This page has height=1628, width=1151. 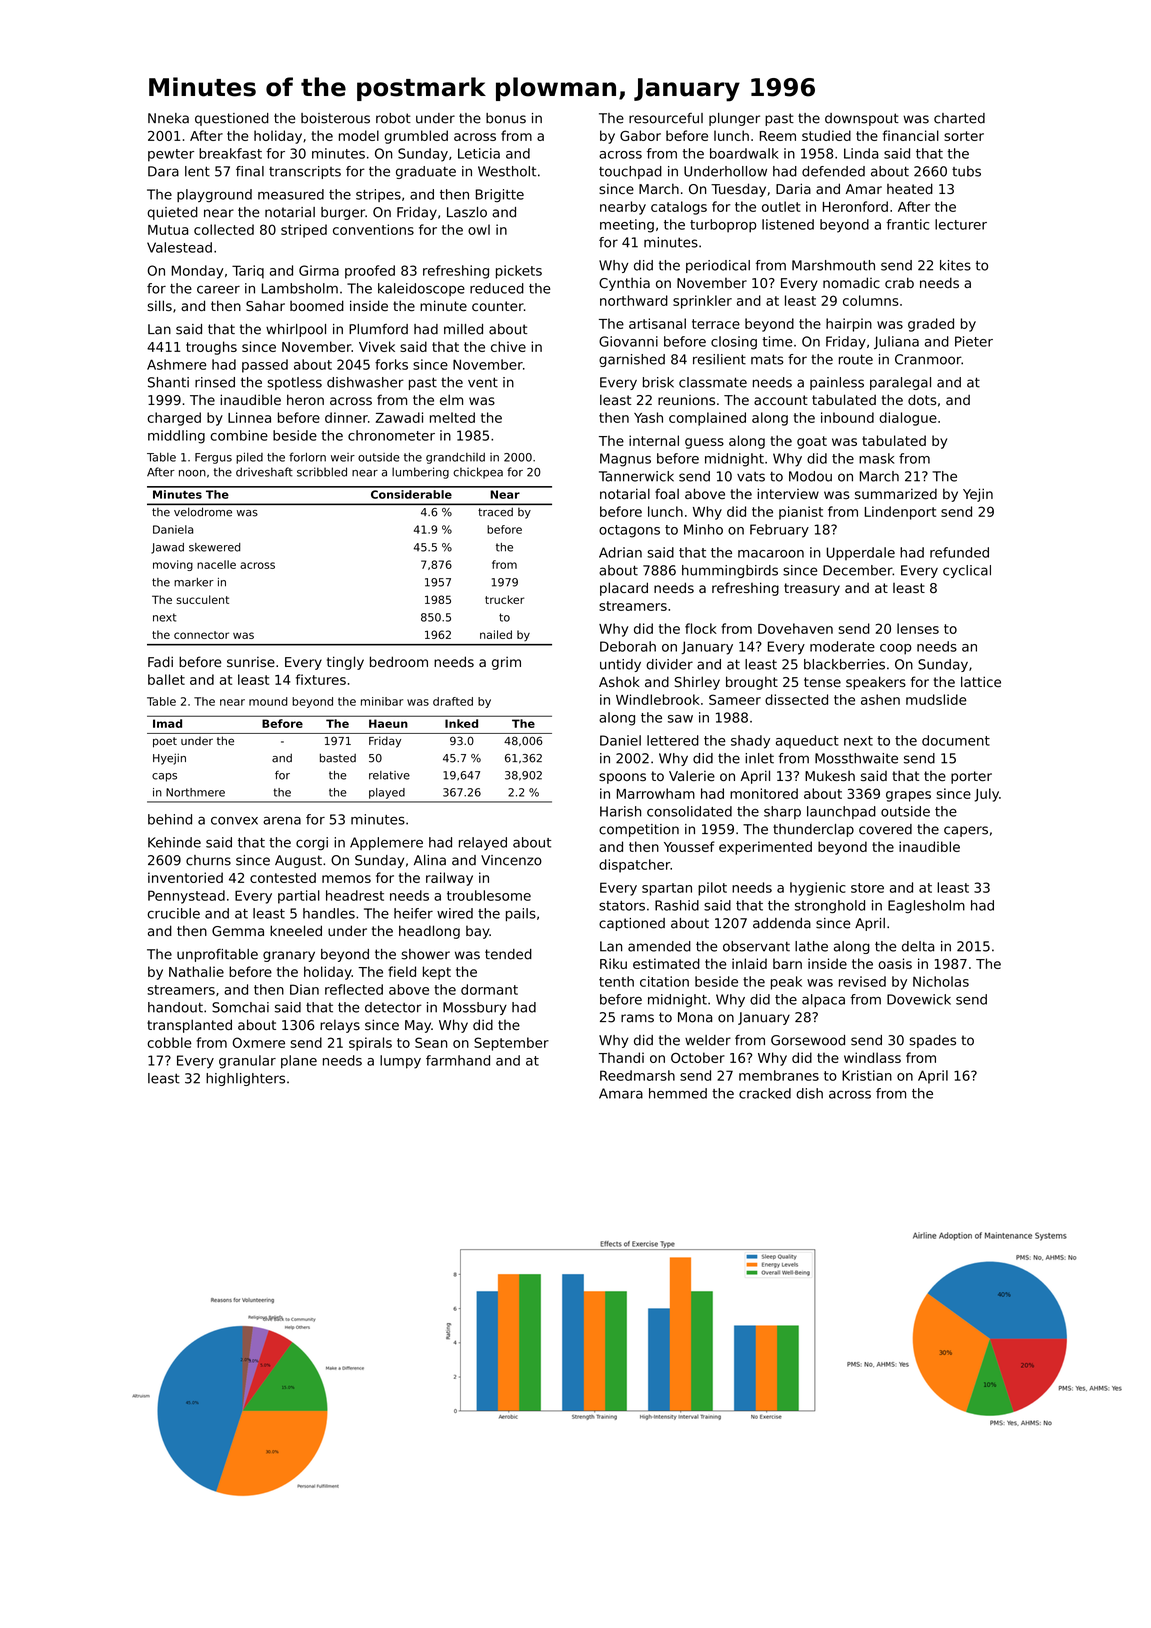 I want to click on resourceful, so click(x=666, y=118).
